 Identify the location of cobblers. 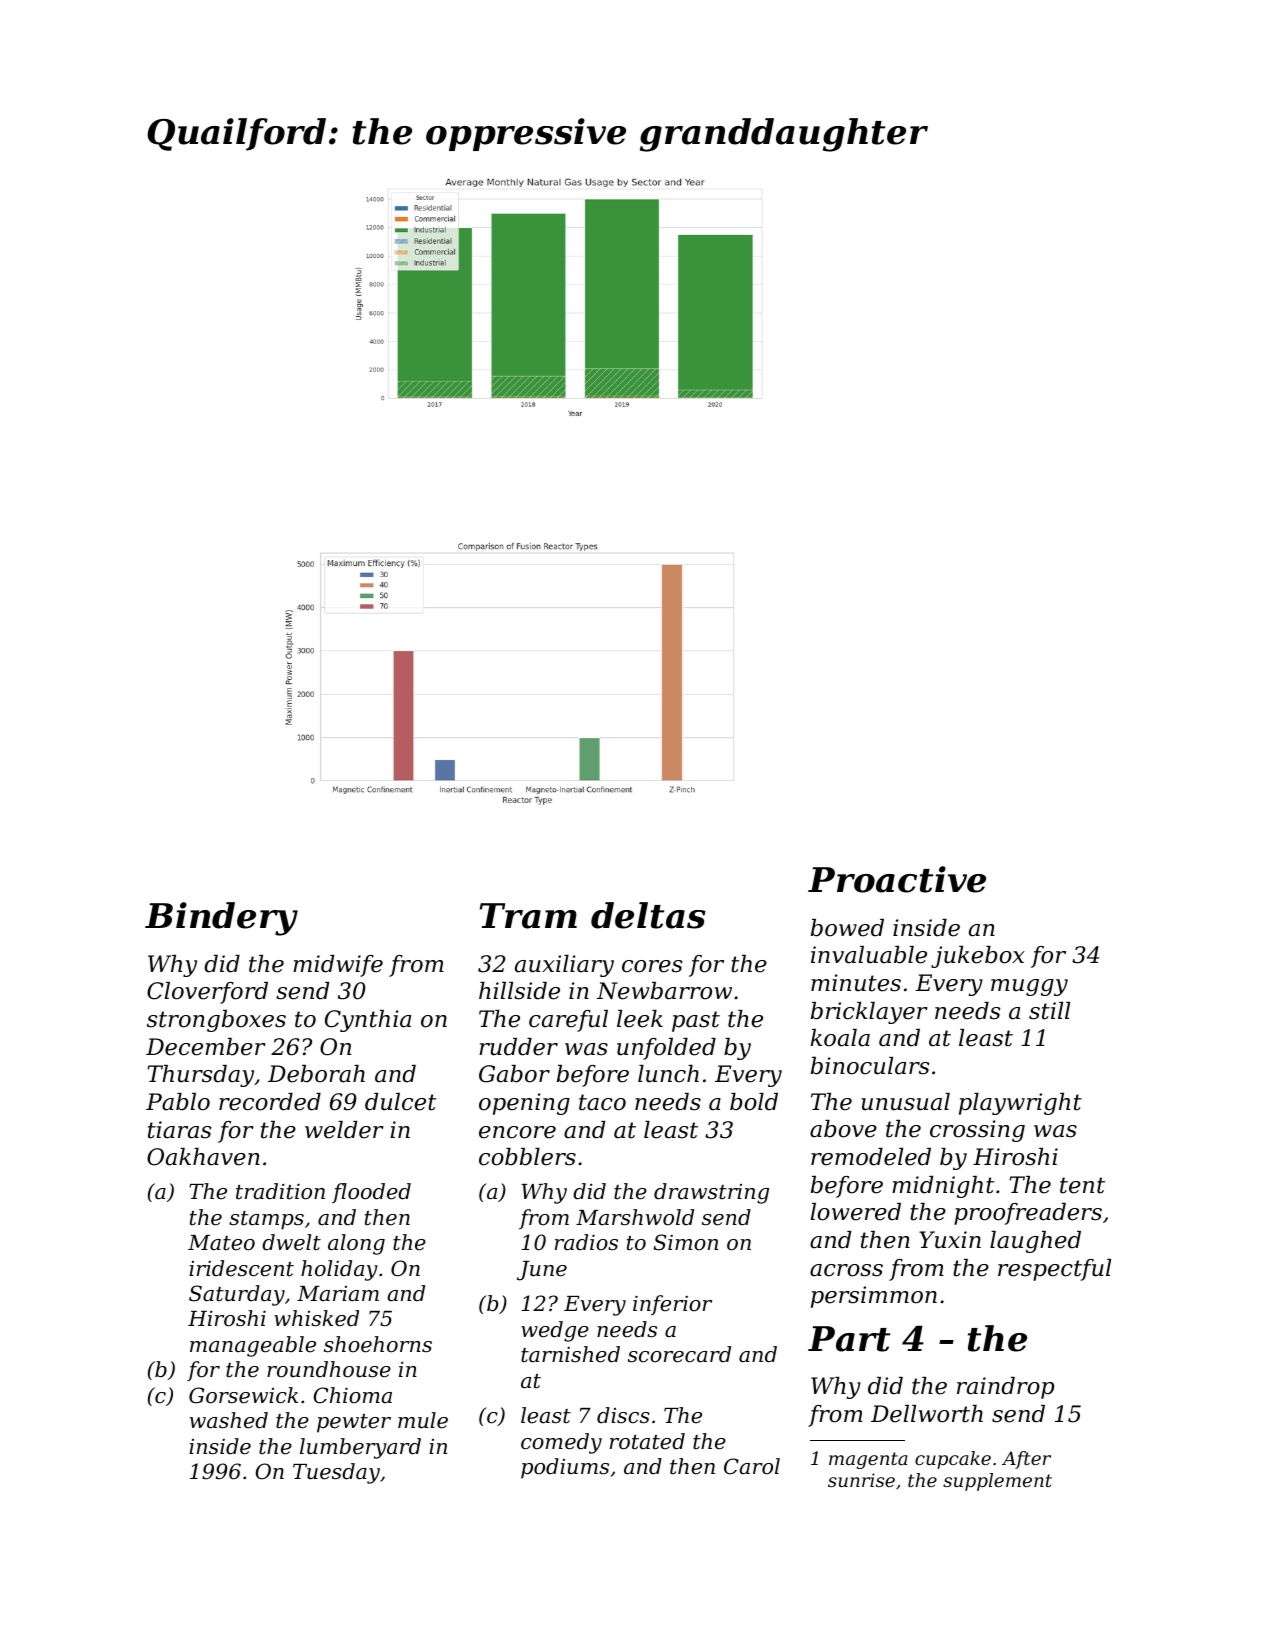
(527, 1157).
